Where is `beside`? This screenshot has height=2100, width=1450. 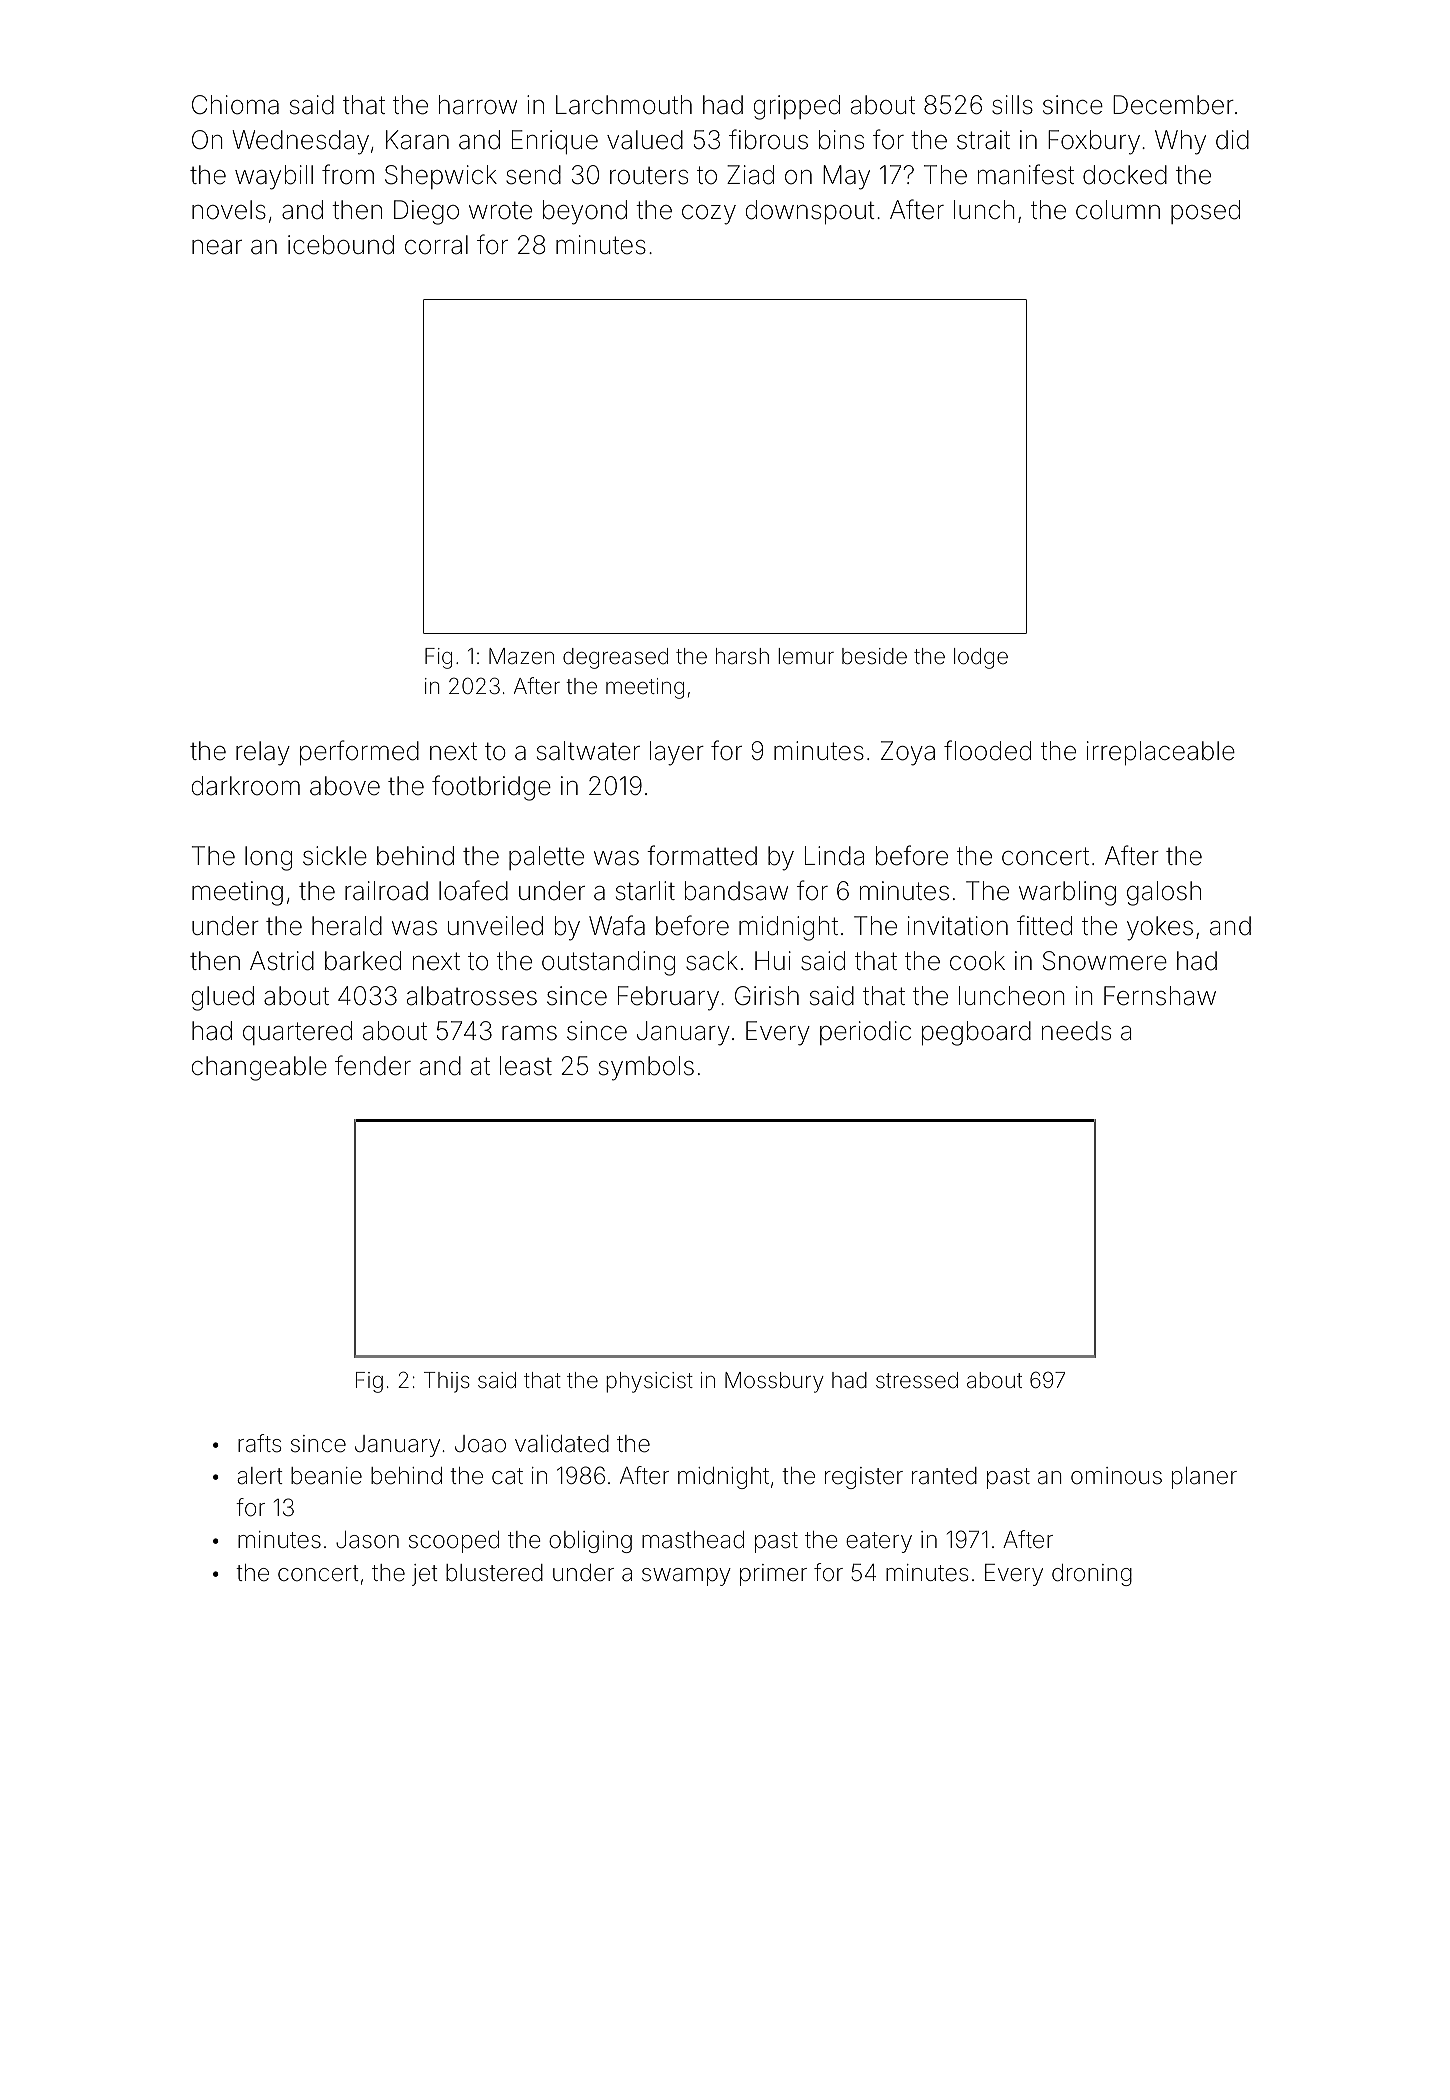
beside is located at coordinates (874, 656).
